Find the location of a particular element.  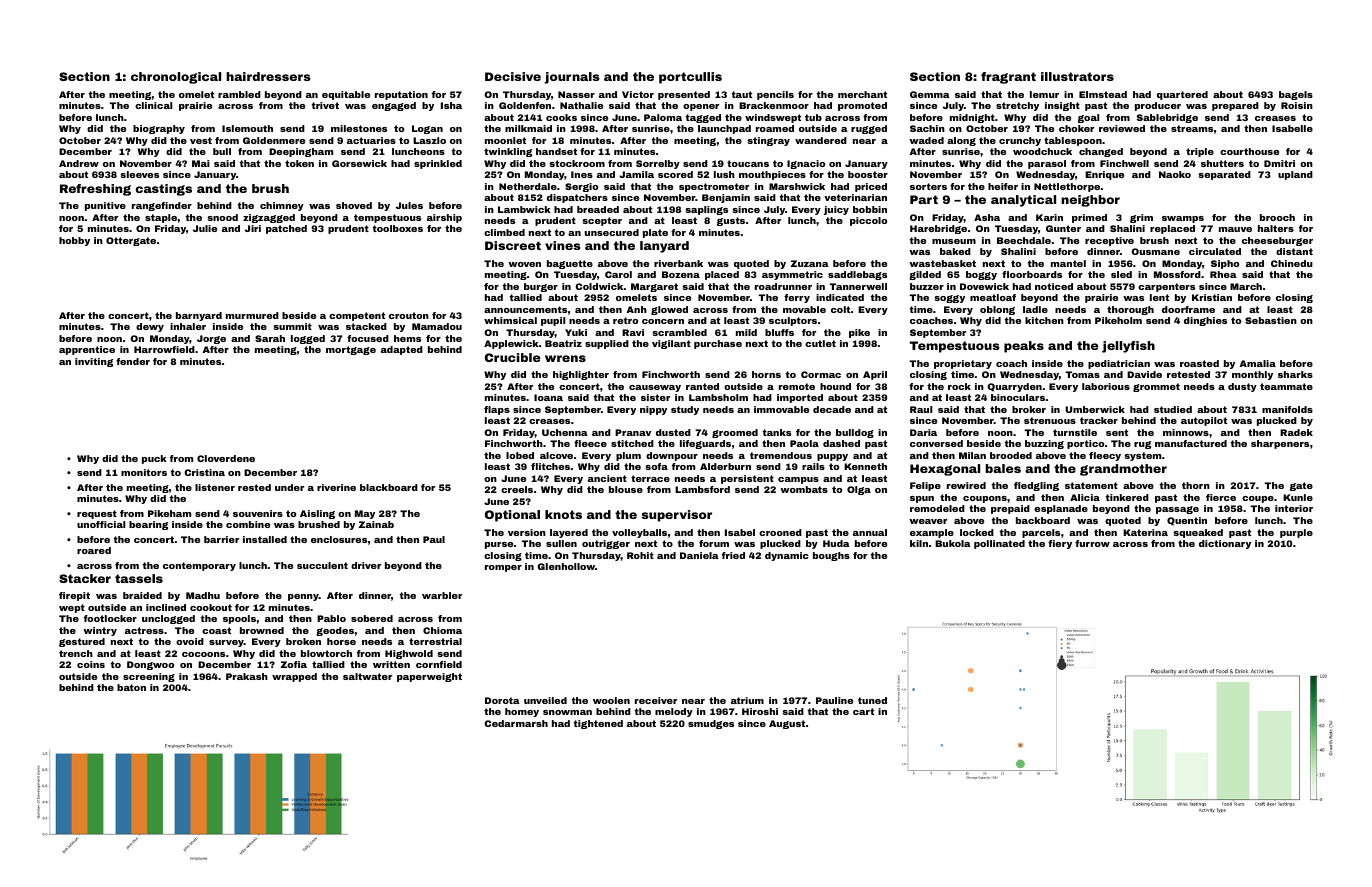

stockroom is located at coordinates (577, 163).
